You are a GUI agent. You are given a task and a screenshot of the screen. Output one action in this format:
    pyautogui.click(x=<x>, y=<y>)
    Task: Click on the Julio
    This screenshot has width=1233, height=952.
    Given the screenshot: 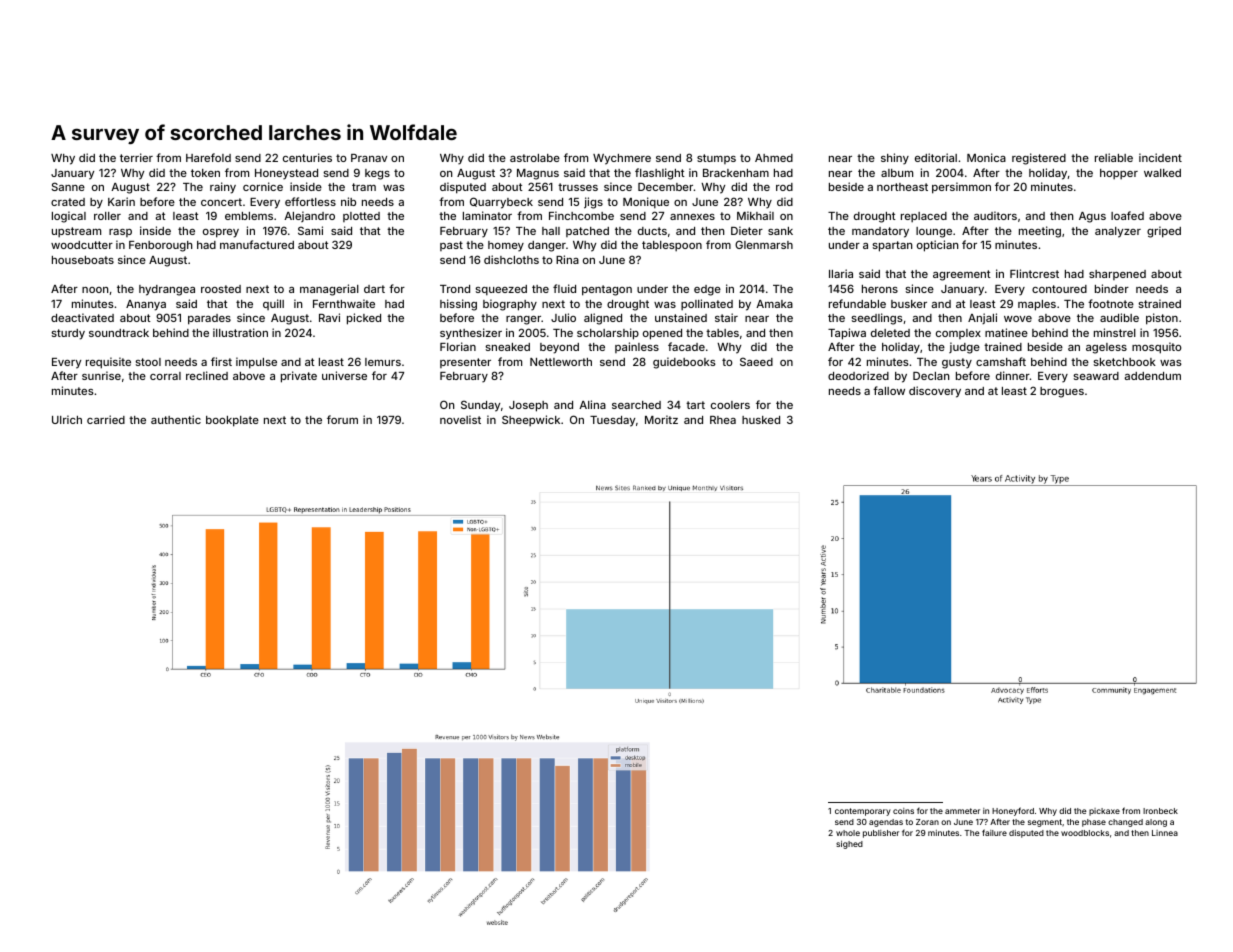 What is the action you would take?
    pyautogui.click(x=563, y=317)
